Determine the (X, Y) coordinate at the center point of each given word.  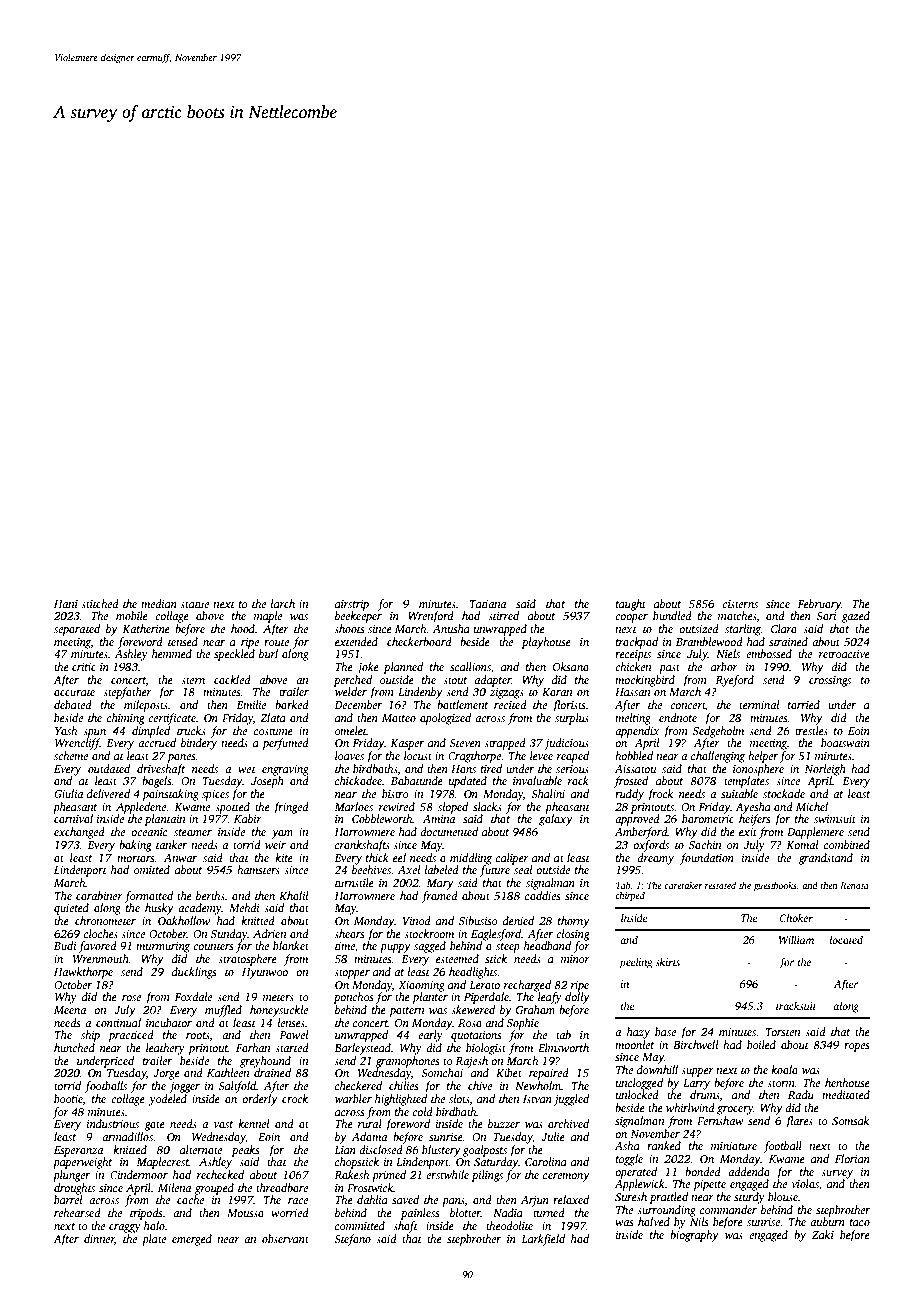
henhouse (847, 1082)
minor (575, 959)
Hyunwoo (265, 973)
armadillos (127, 1136)
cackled (232, 679)
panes (181, 758)
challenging (718, 757)
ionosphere (758, 770)
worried (290, 1212)
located (846, 940)
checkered (358, 1085)
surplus (572, 719)
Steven (465, 743)
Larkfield (543, 1240)
